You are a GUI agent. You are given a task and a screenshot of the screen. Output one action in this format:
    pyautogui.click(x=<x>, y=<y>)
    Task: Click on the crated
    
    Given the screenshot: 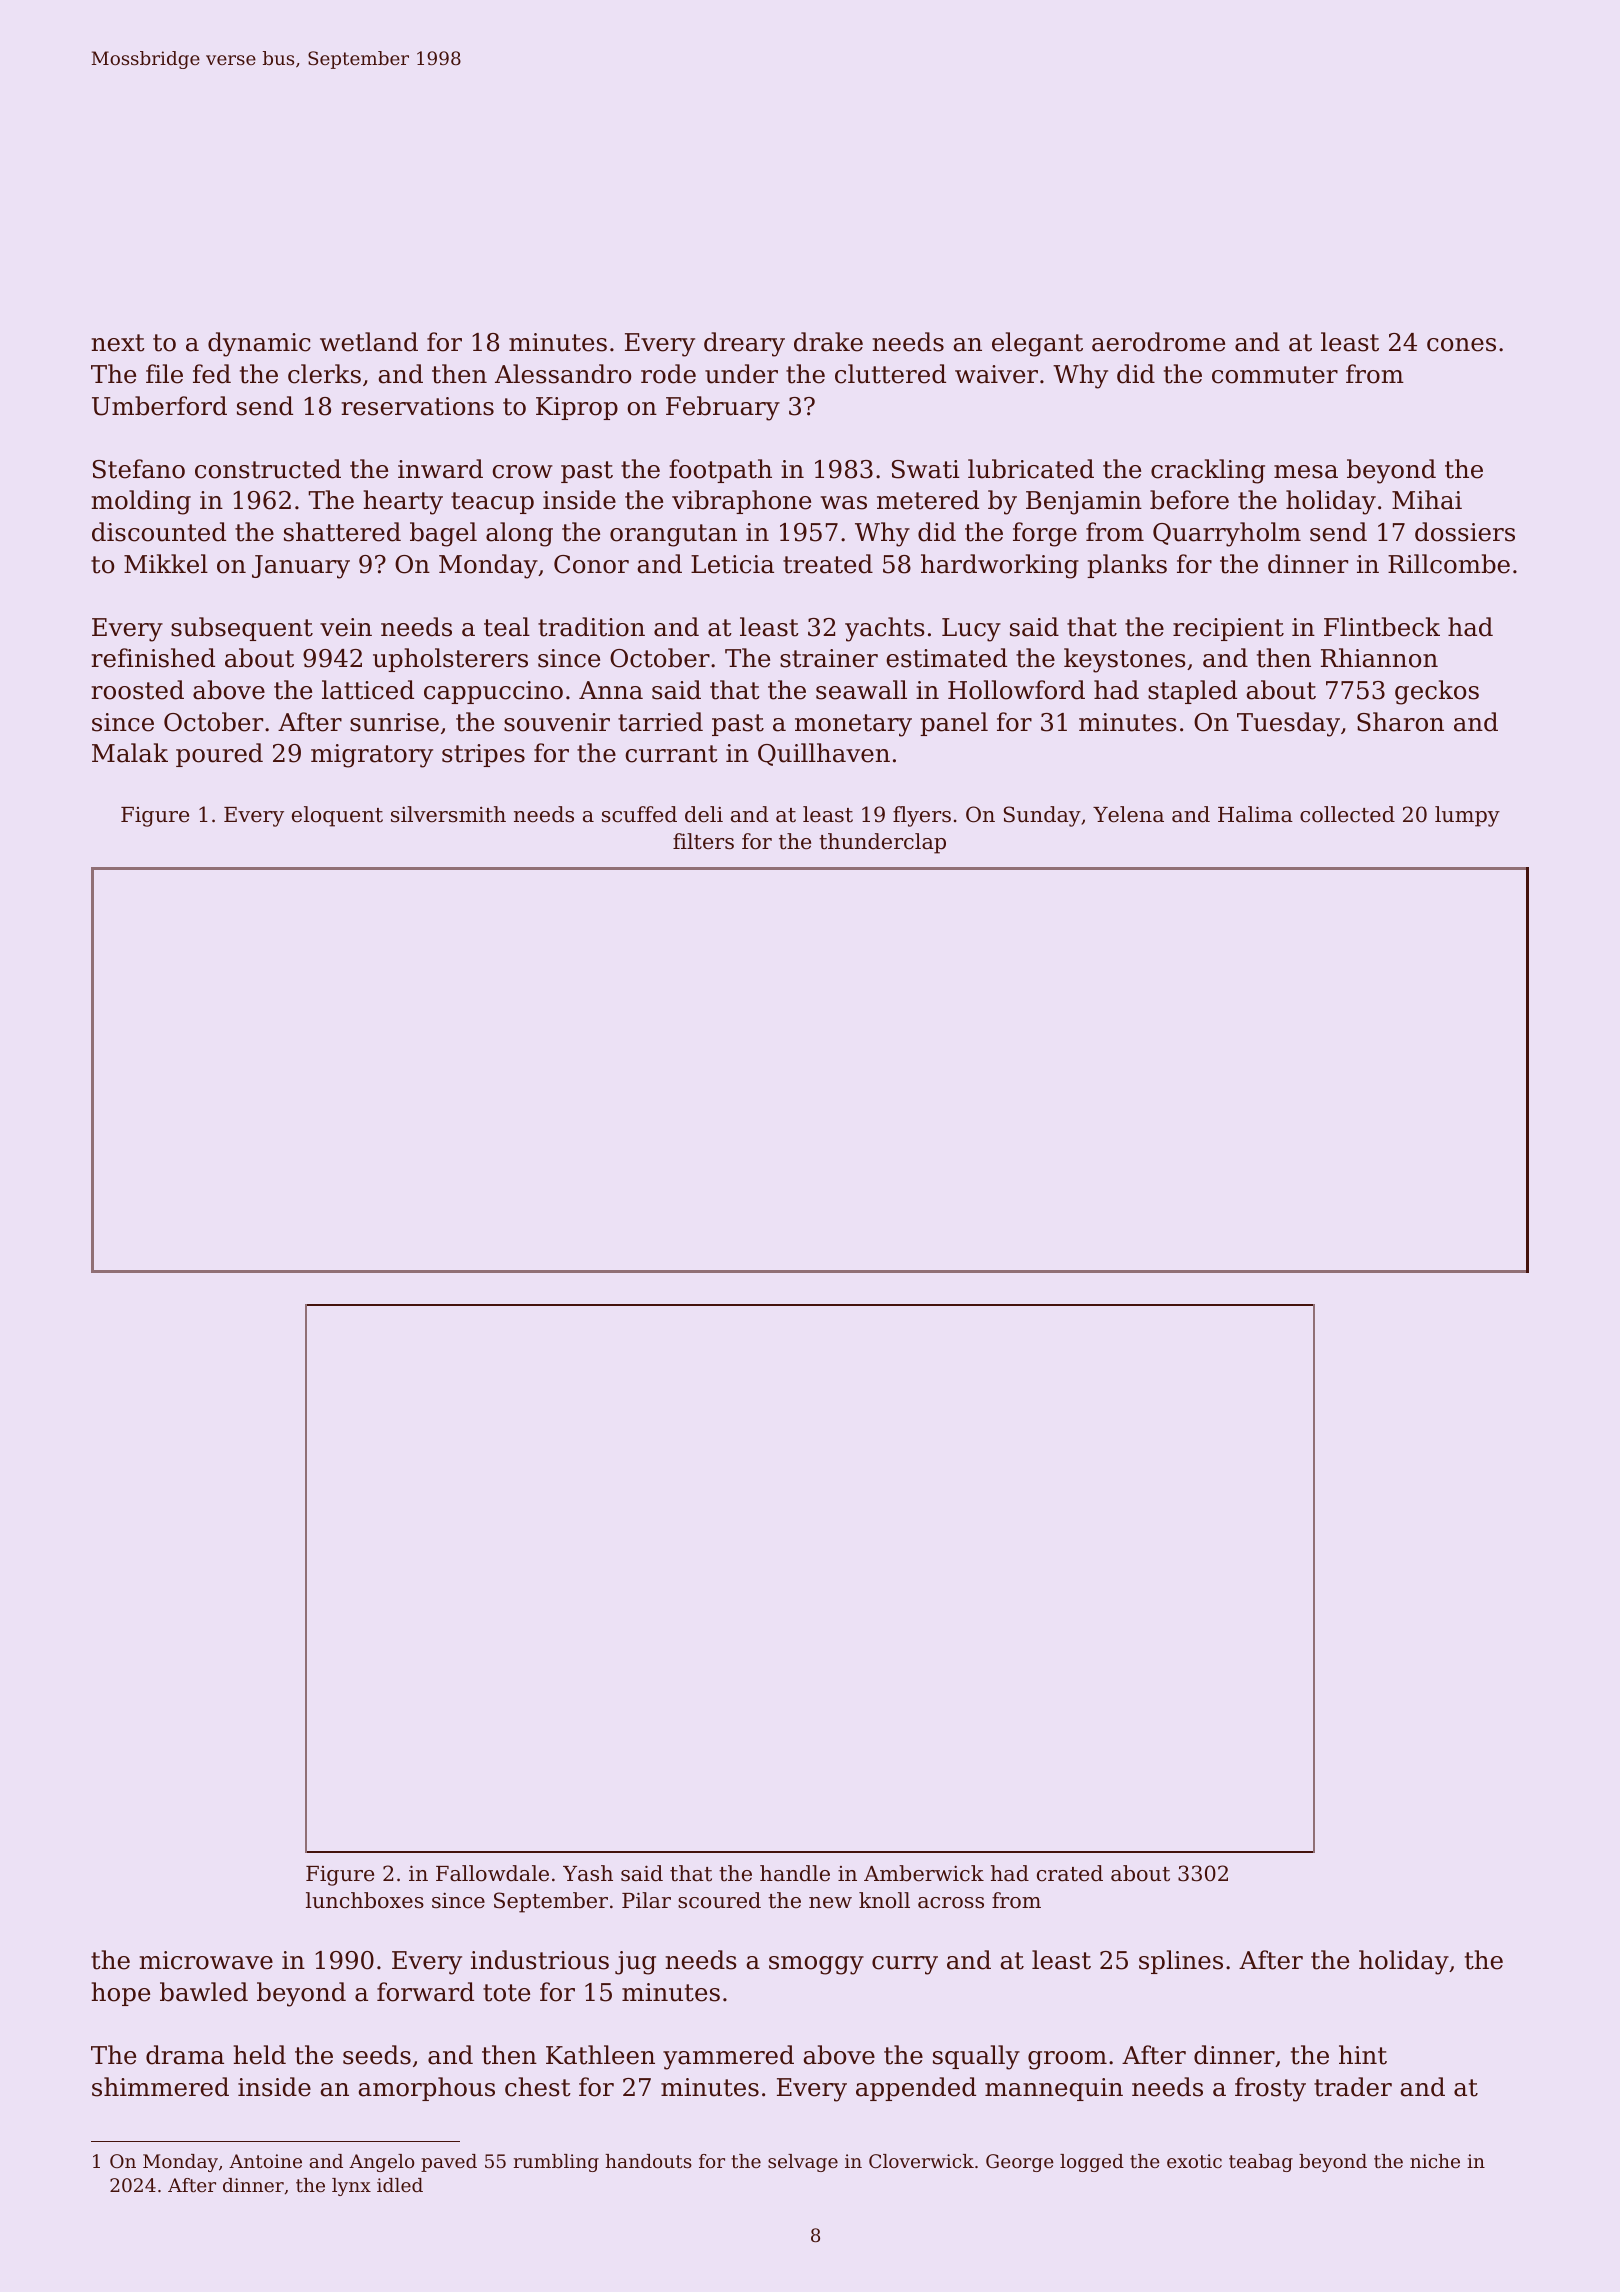 What is the action you would take?
    pyautogui.click(x=1070, y=1873)
